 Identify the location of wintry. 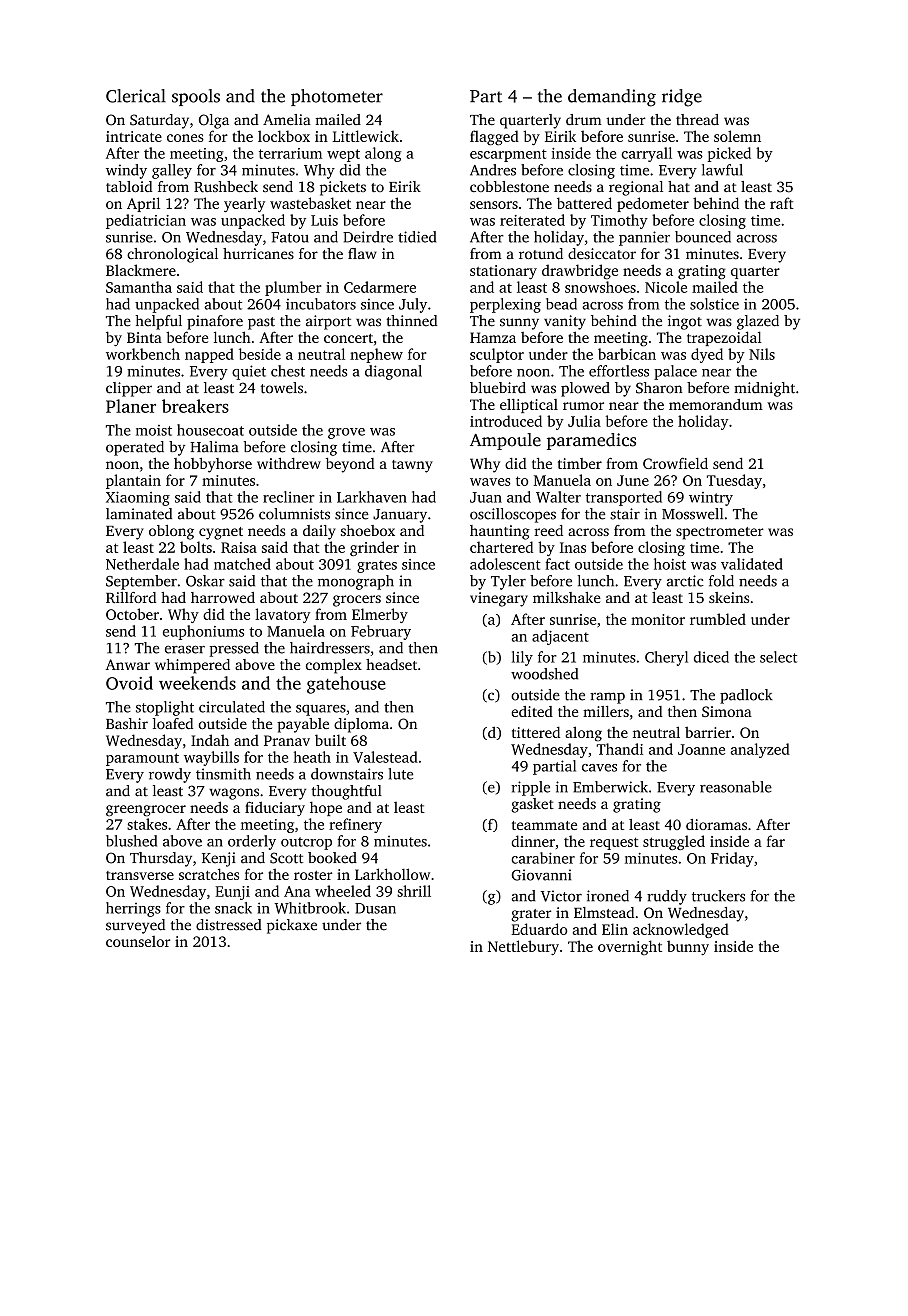
(711, 499).
